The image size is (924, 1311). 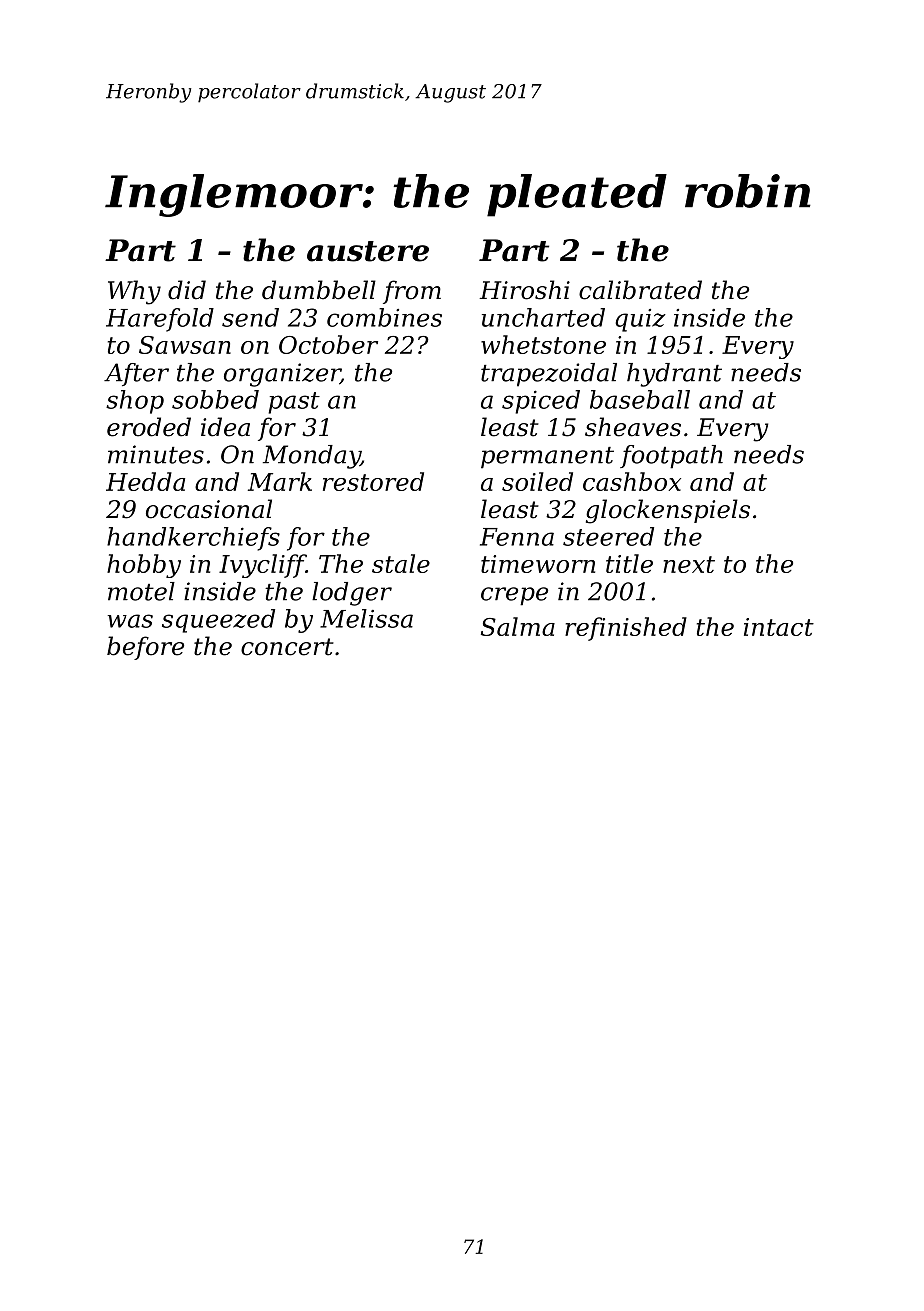 I want to click on austere, so click(x=368, y=251).
